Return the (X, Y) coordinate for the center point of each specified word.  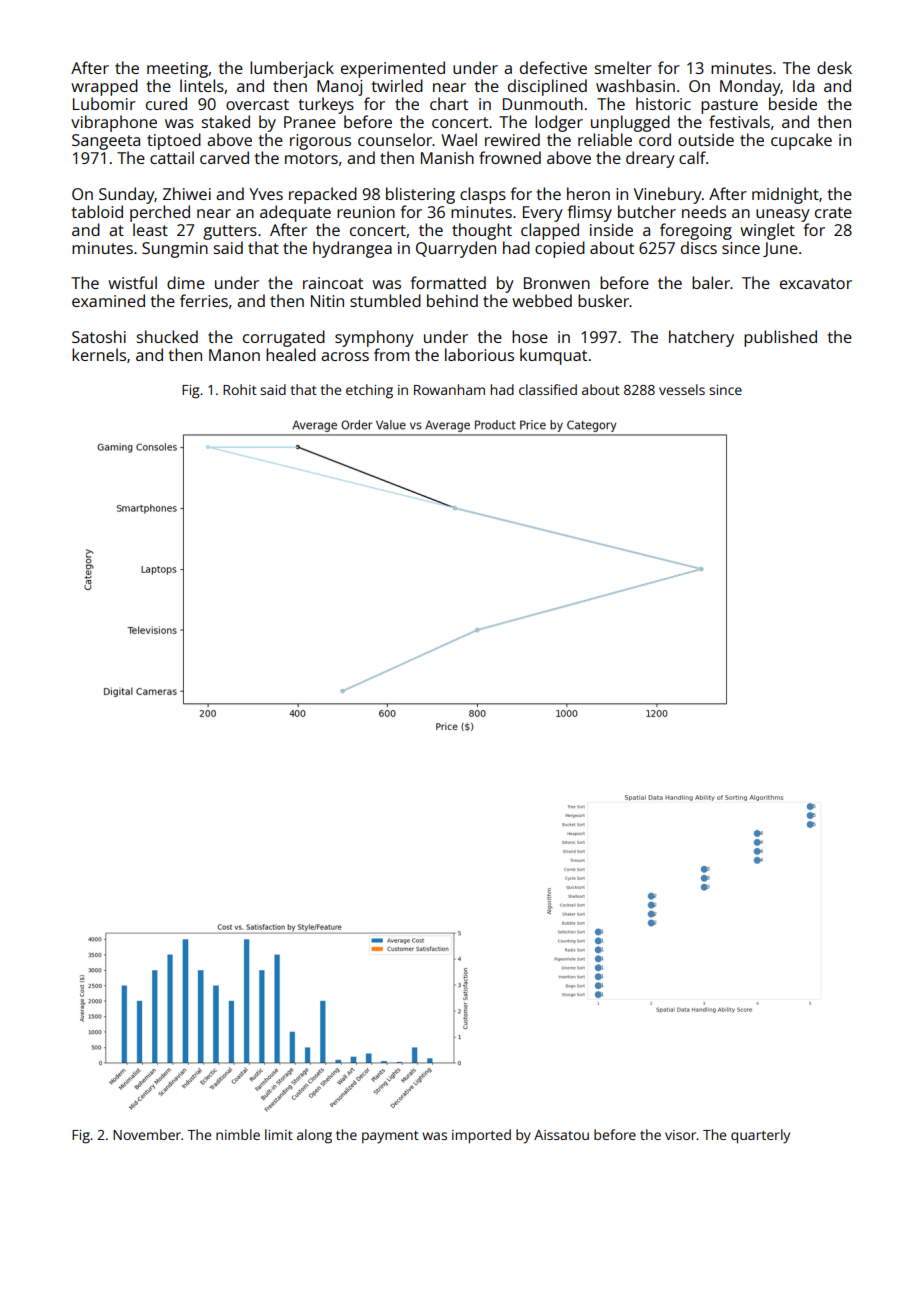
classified (548, 389)
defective (553, 67)
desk (834, 67)
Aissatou (561, 1135)
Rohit (240, 389)
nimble (238, 1134)
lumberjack (292, 69)
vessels (682, 389)
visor (681, 1135)
